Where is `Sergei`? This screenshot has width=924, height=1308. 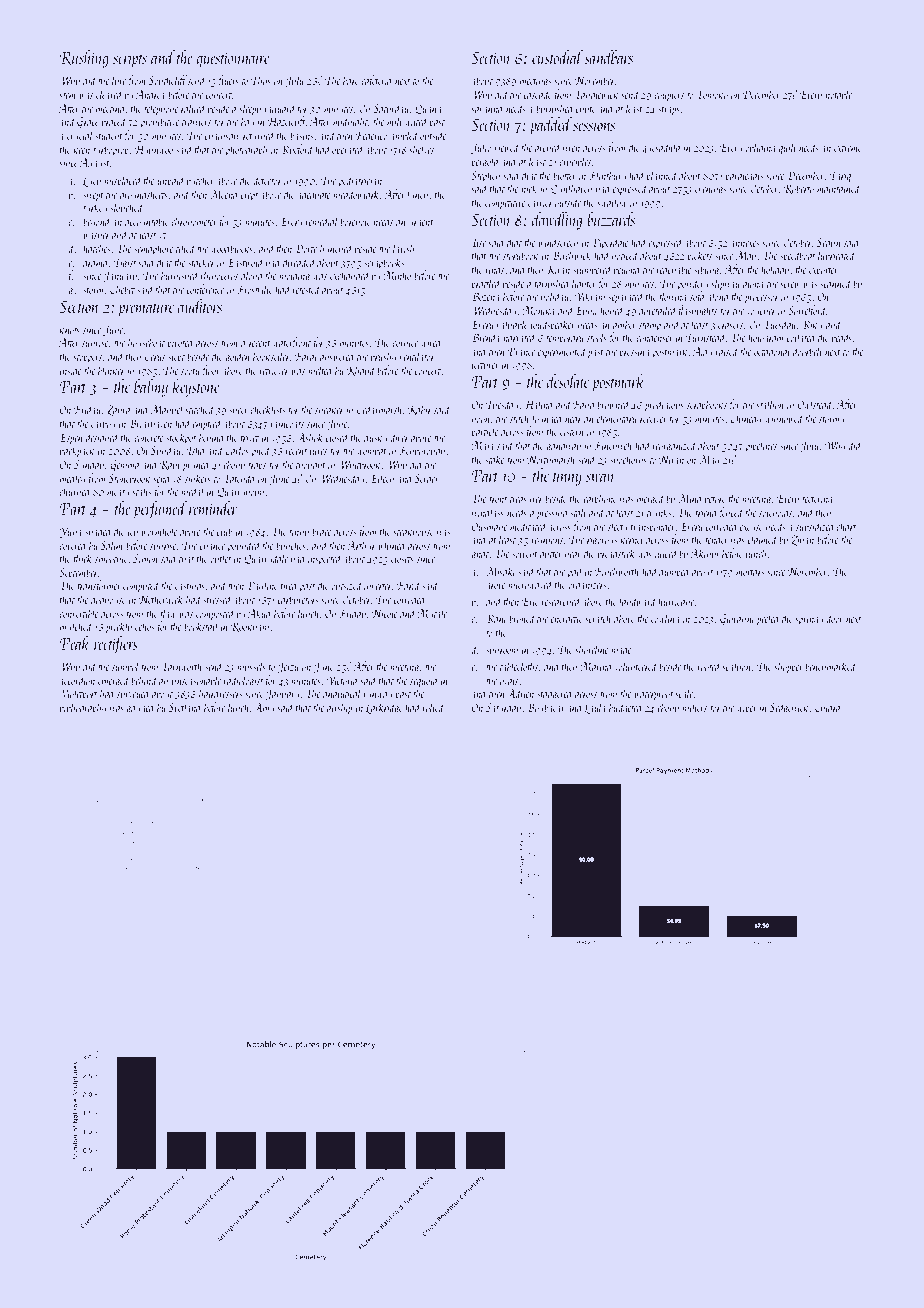
Sergei is located at coordinates (426, 480).
